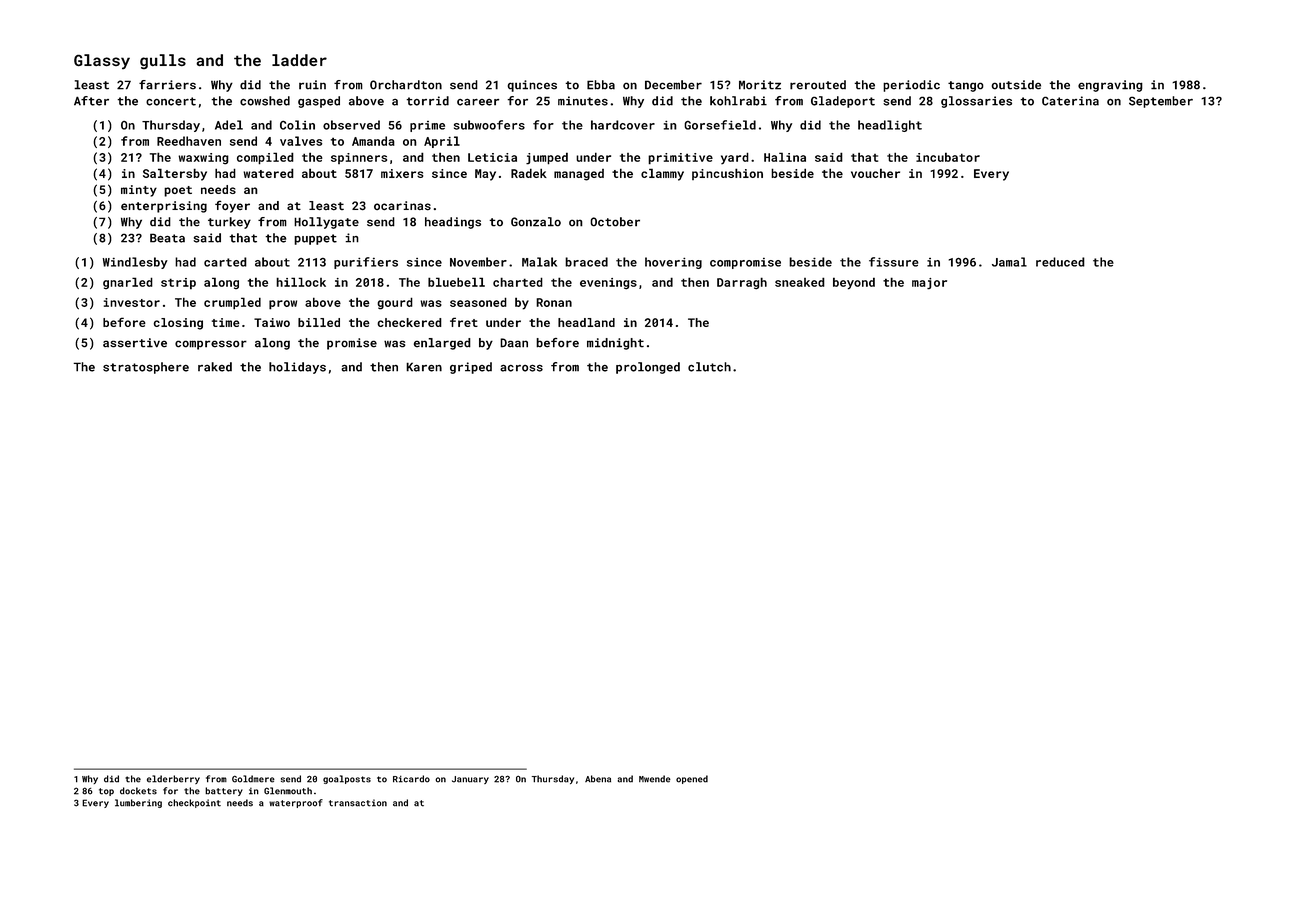  Describe the element at coordinates (171, 101) in the document. I see `concert` at that location.
